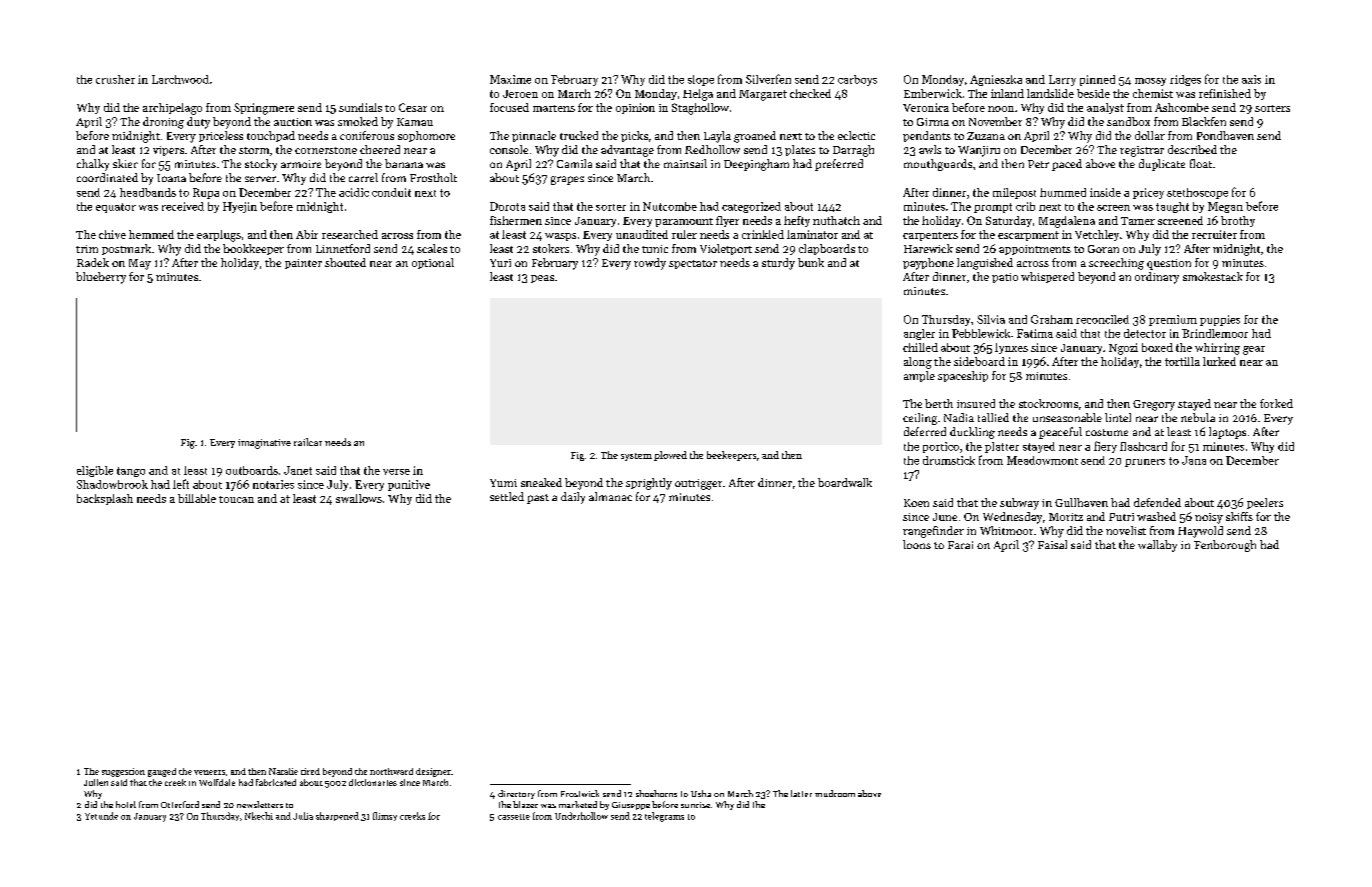  Describe the element at coordinates (507, 206) in the screenshot. I see `Dorota` at that location.
